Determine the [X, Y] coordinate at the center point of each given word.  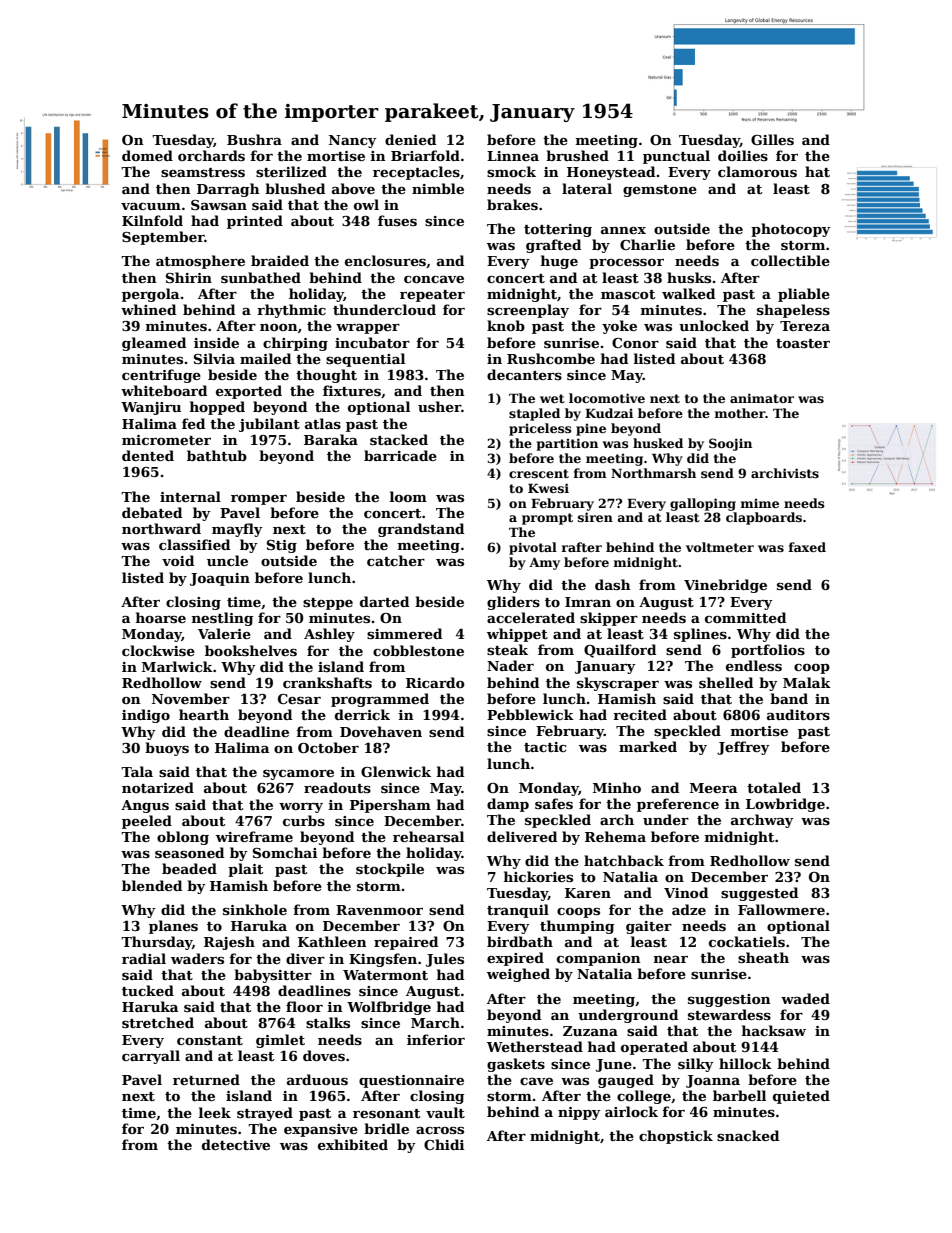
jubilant [269, 425]
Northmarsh [653, 473]
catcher [396, 560]
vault [445, 1112]
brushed [577, 155]
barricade [400, 455]
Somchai [285, 852]
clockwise [158, 650]
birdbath [520, 941]
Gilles [772, 139]
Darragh [228, 190]
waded [805, 998]
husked [658, 443]
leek [215, 1112]
